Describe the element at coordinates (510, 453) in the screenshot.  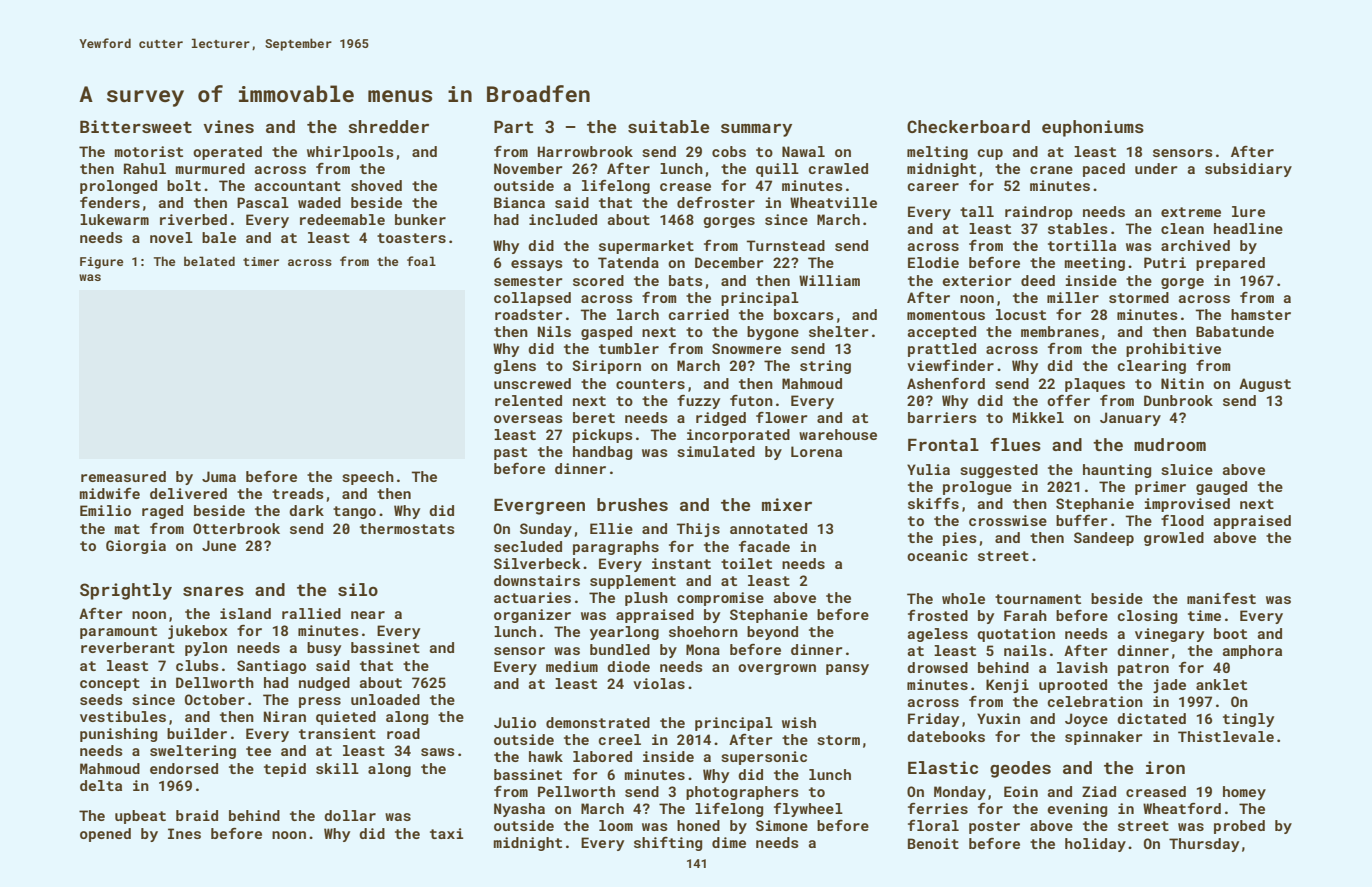
I see `past` at that location.
